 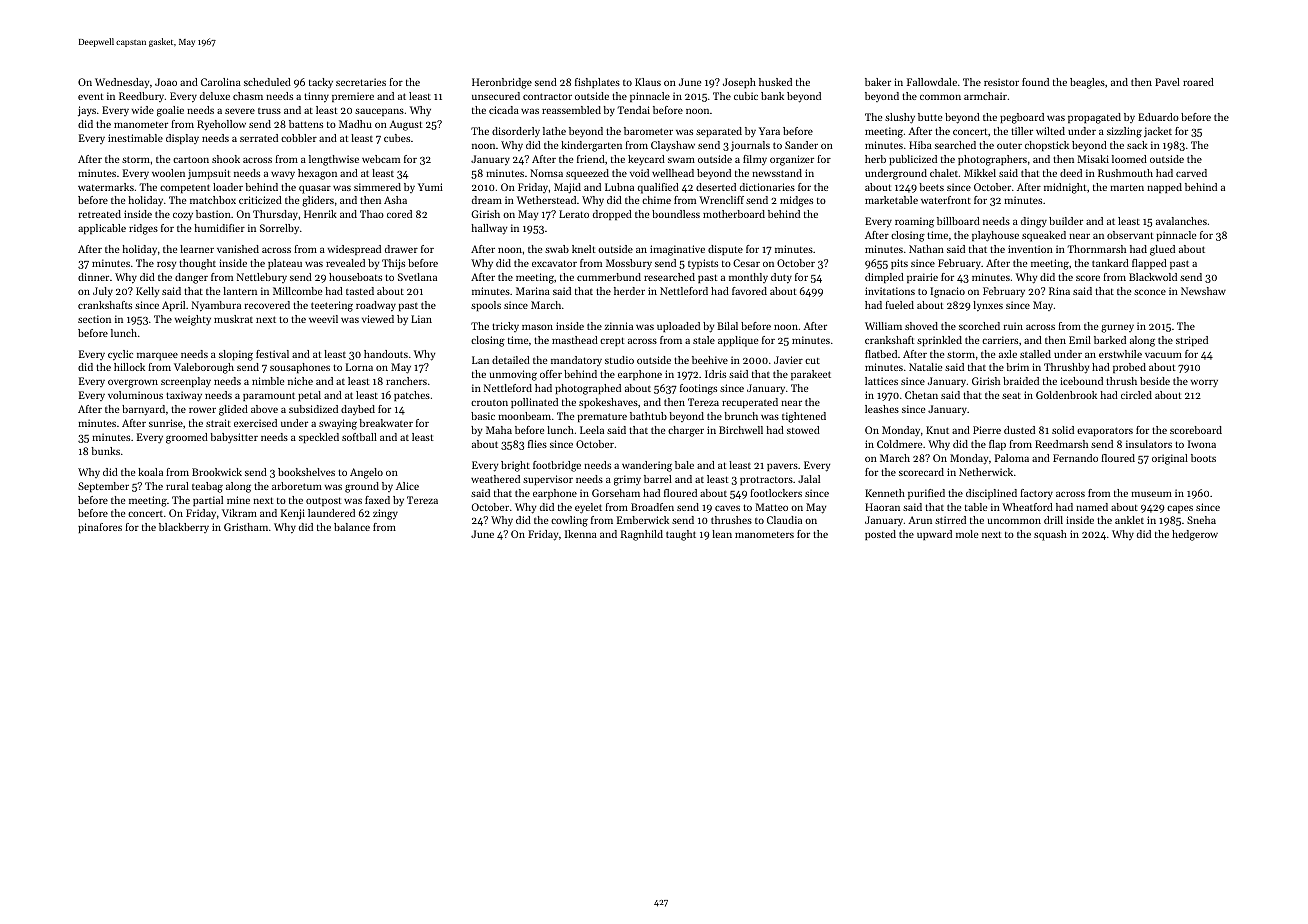 What do you see at coordinates (191, 278) in the screenshot?
I see `danger` at bounding box center [191, 278].
